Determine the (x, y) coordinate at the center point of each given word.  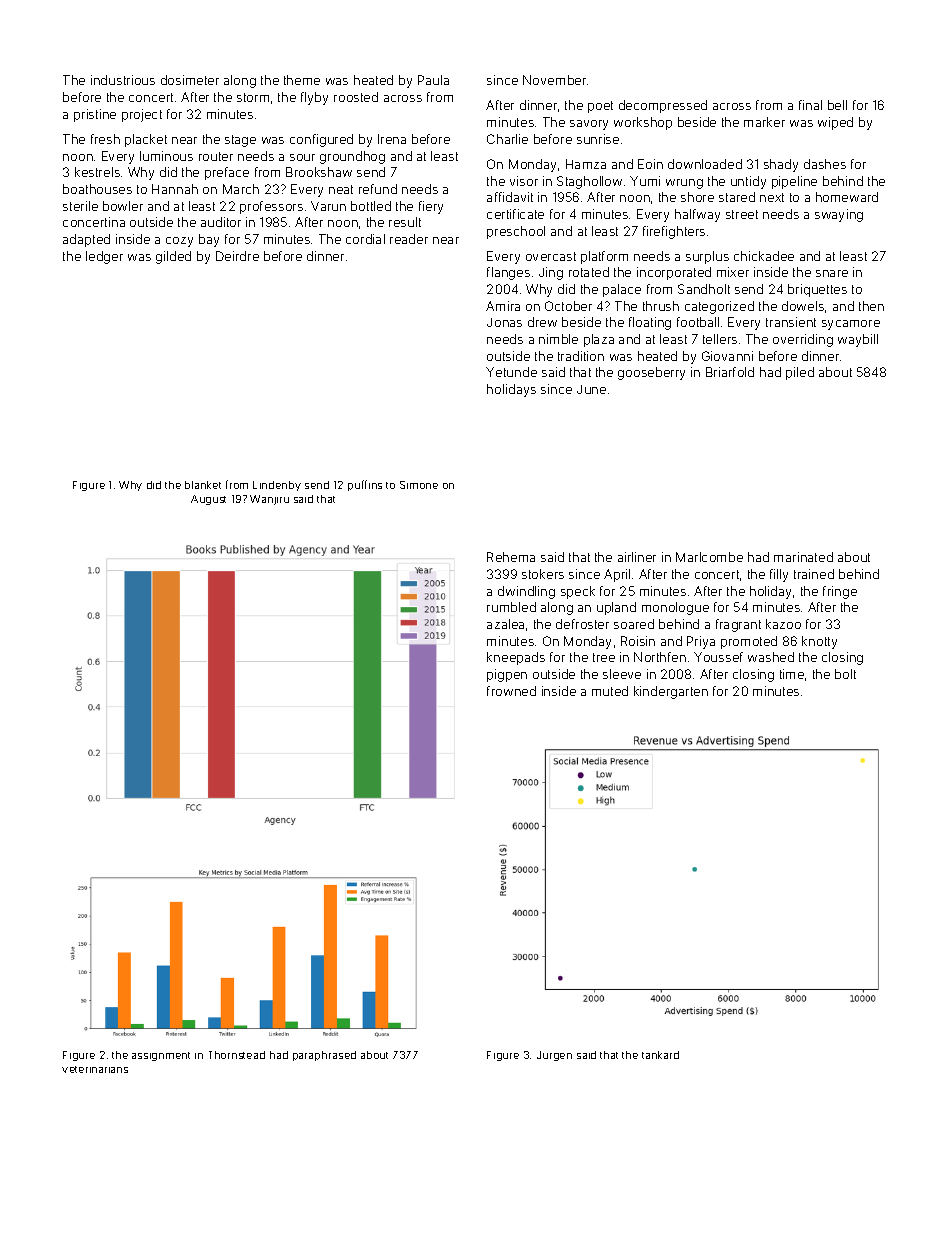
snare (832, 273)
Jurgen (554, 1056)
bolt (845, 674)
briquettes (817, 290)
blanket (203, 485)
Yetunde (511, 372)
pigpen (507, 675)
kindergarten (671, 692)
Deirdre (237, 256)
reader (409, 239)
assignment (161, 1056)
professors (271, 207)
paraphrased (324, 1056)
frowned (511, 691)
